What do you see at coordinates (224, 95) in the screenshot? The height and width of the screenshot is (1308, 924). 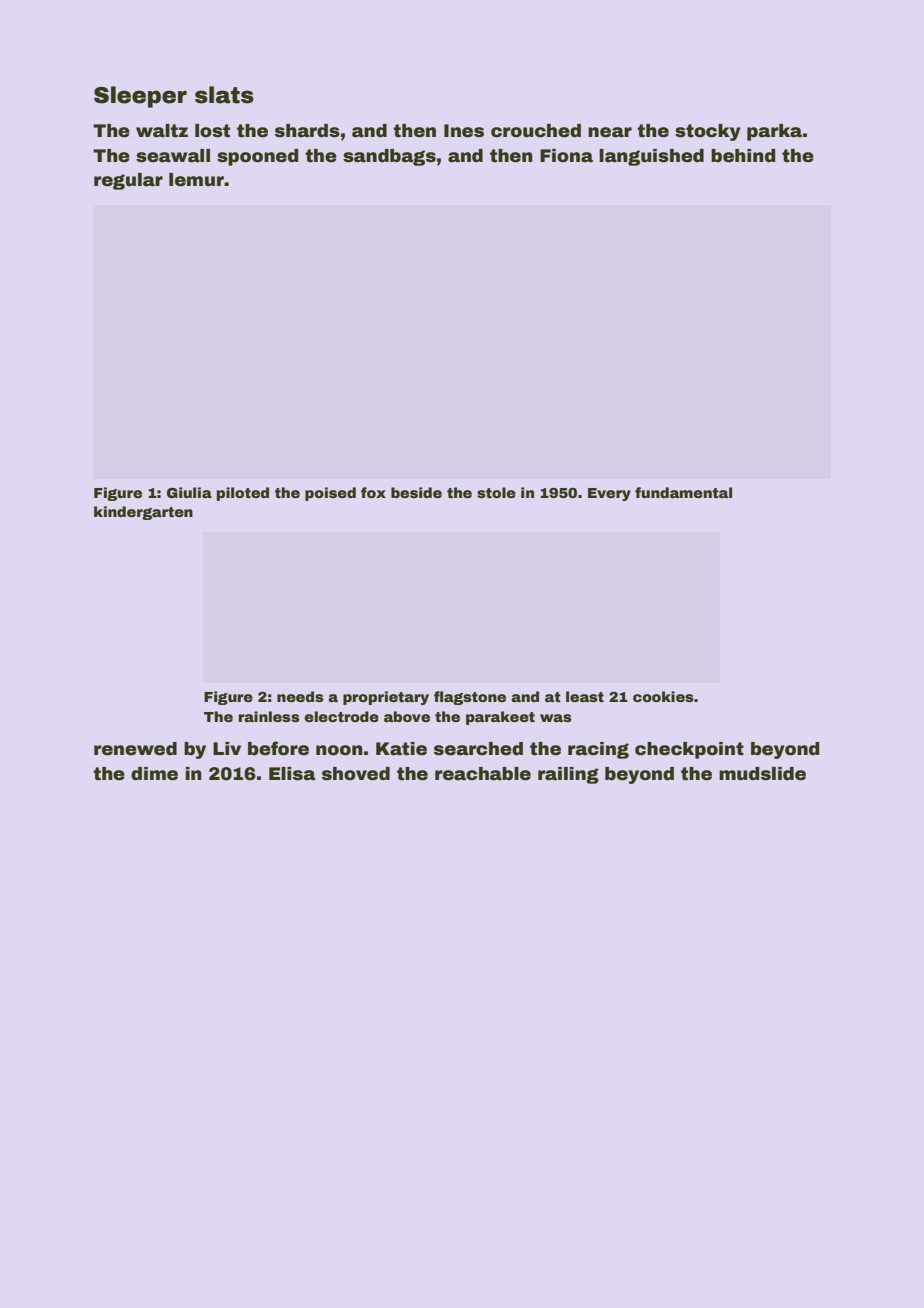 I see `slats` at bounding box center [224, 95].
